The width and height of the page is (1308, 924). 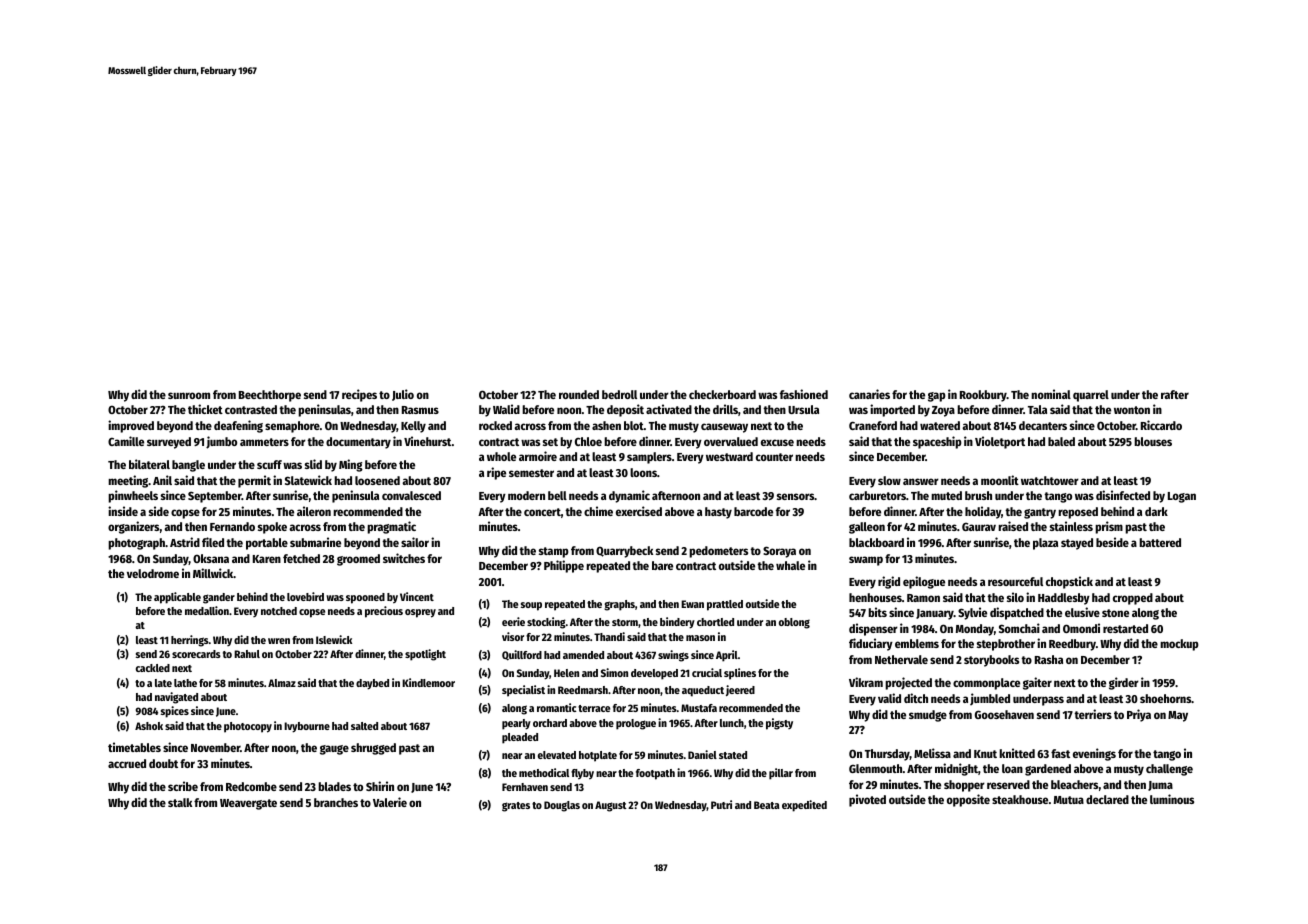 What do you see at coordinates (365, 598) in the page?
I see `spooned` at bounding box center [365, 598].
